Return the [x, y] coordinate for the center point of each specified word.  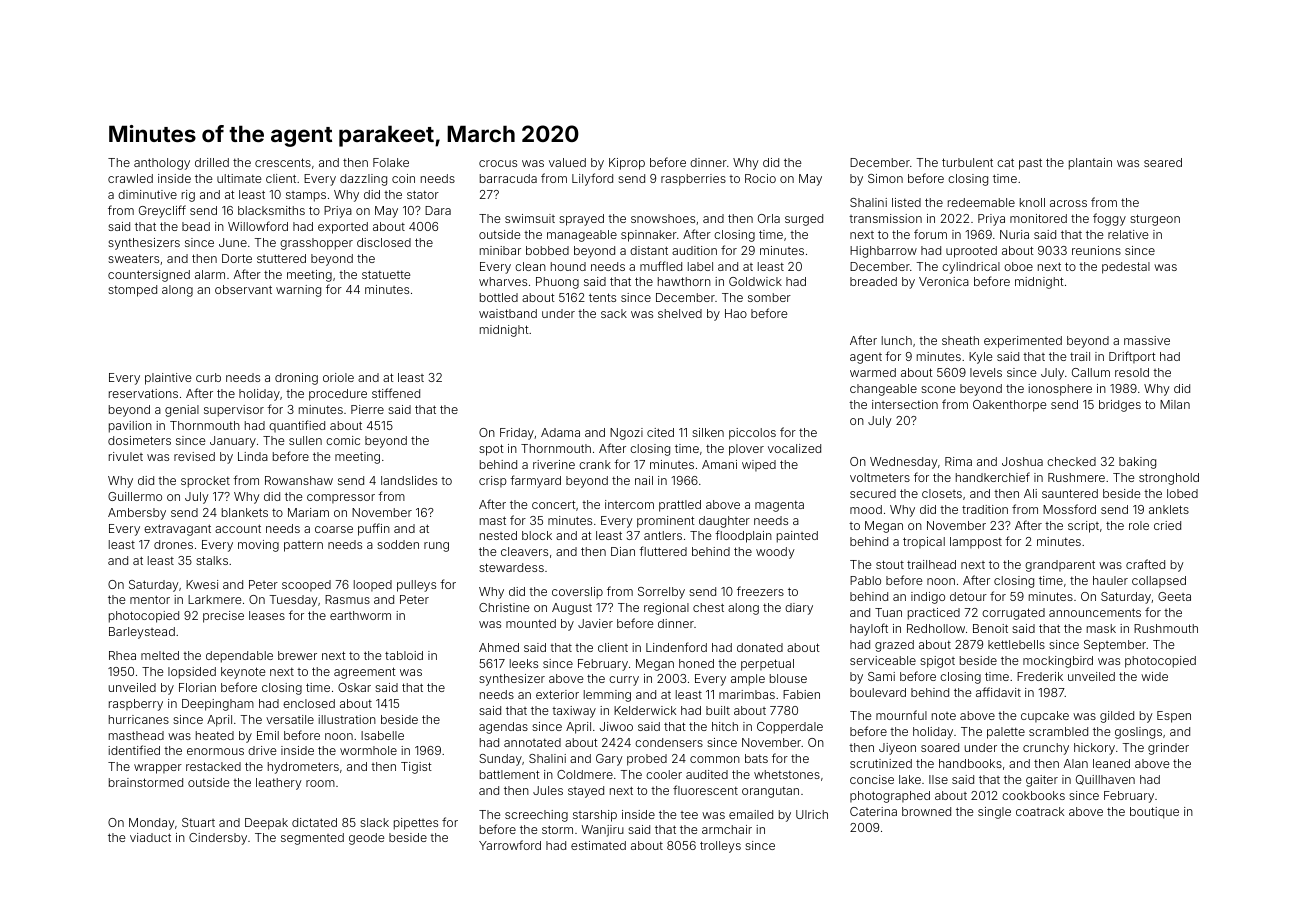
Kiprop [627, 164]
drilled [212, 162]
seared [1163, 162]
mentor [150, 599]
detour [968, 596]
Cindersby [218, 839]
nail [644, 480]
